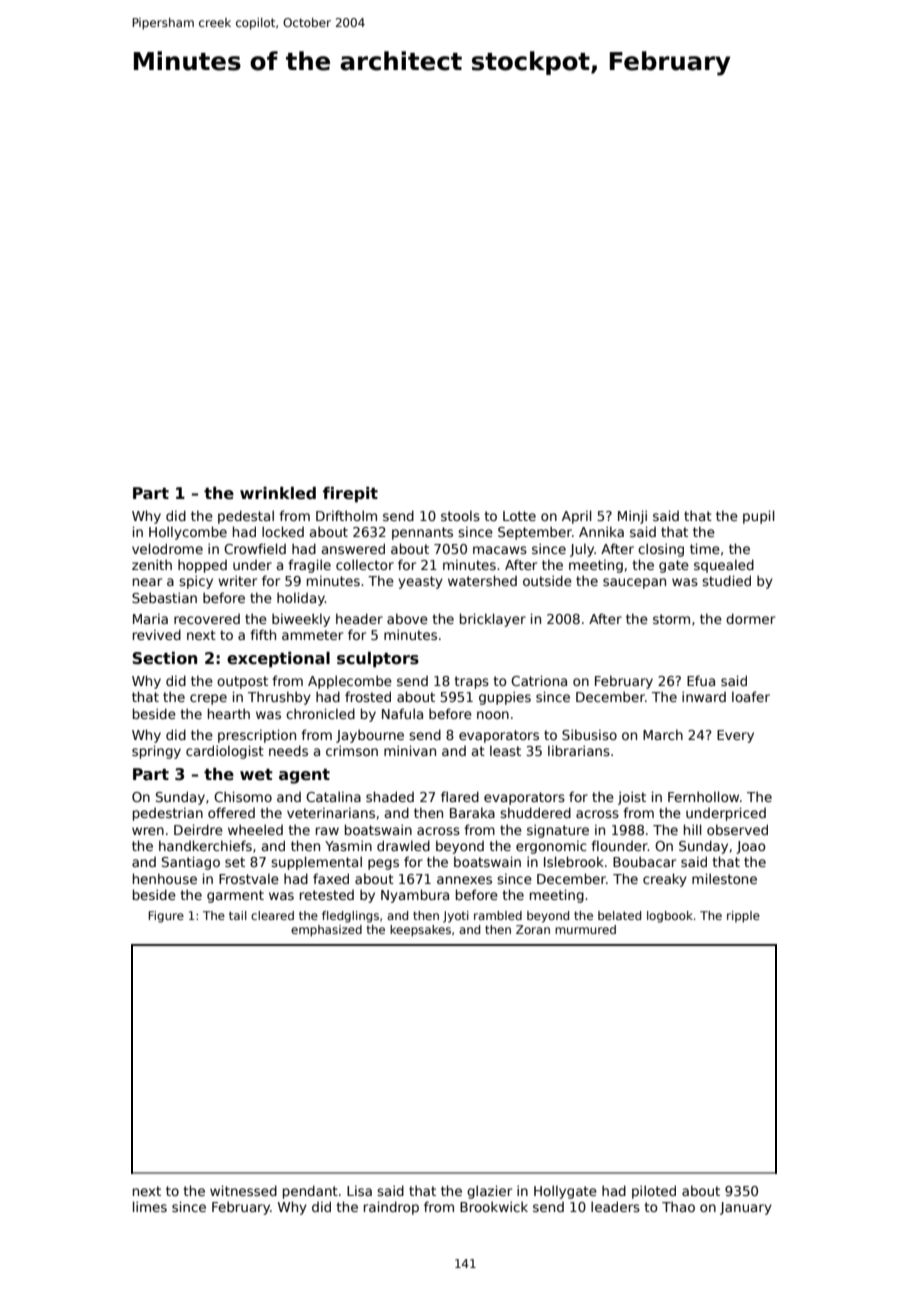  I want to click on Zoran, so click(533, 929).
